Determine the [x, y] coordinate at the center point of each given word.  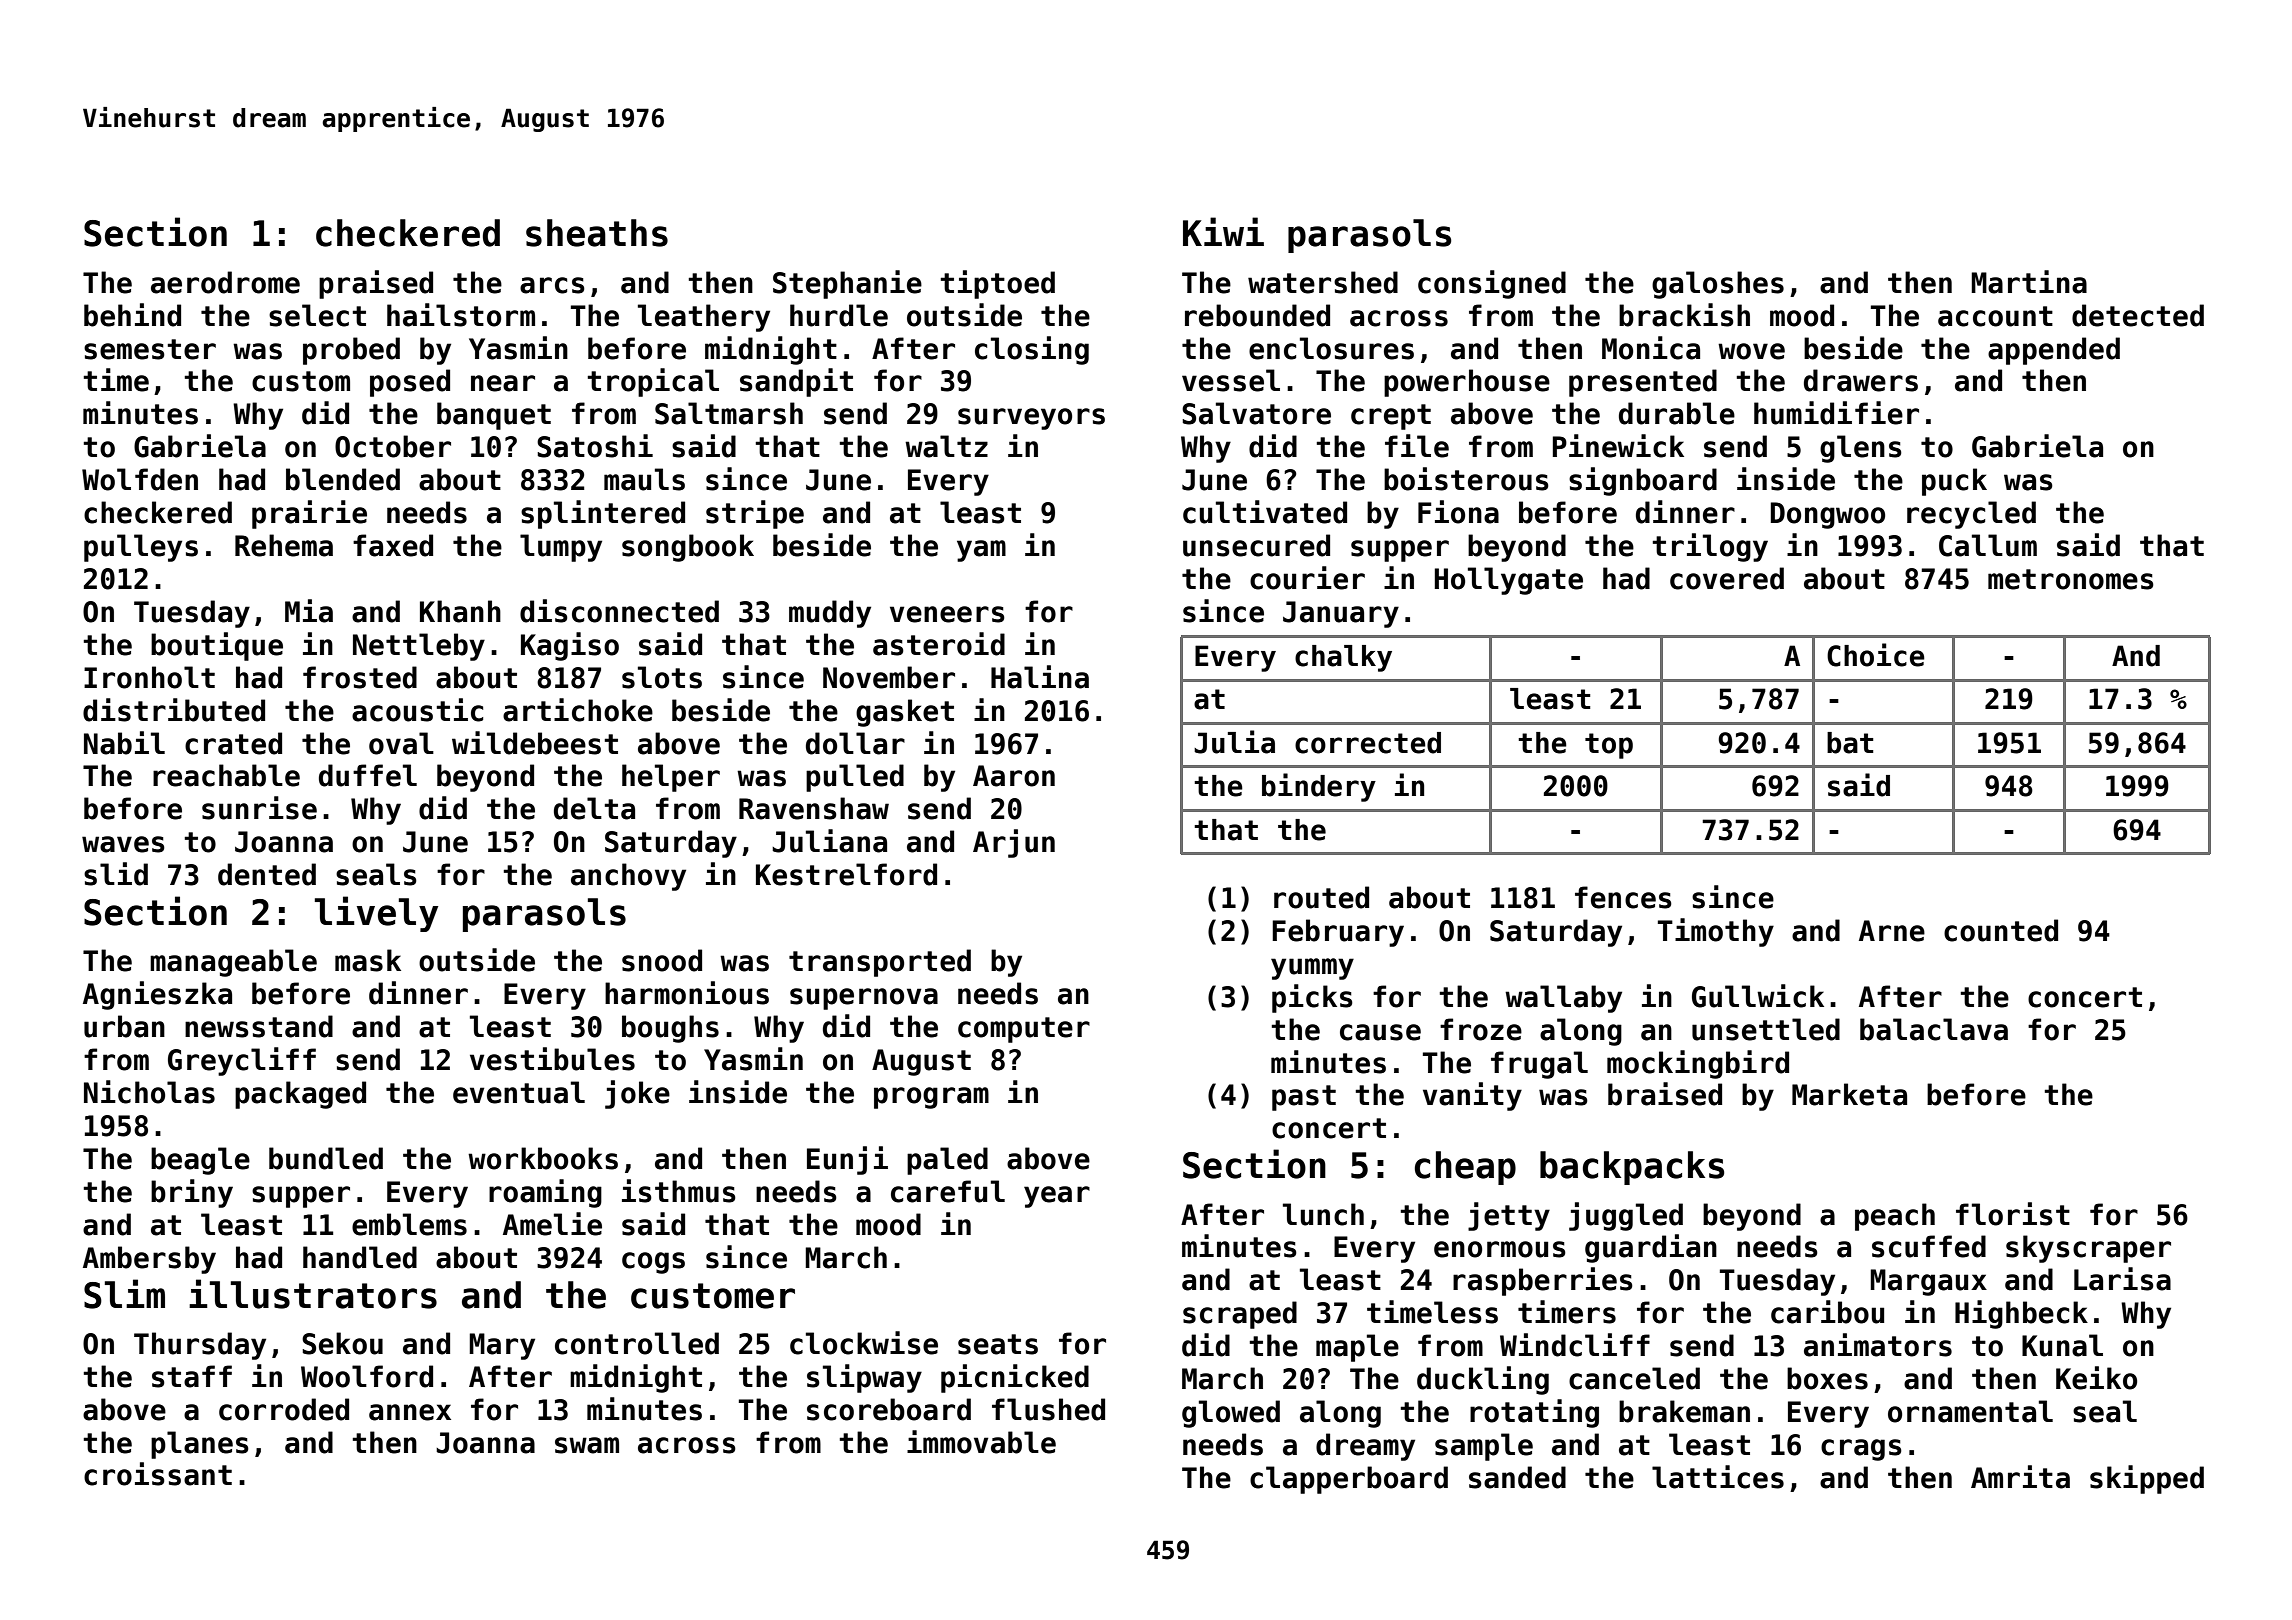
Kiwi [1223, 231]
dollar [855, 743]
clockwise [864, 1343]
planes [200, 1445]
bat [1850, 743]
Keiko [2096, 1378]
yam [981, 551]
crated [233, 743]
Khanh [460, 611]
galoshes [1718, 285]
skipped [2147, 1479]
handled [360, 1257]
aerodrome [225, 282]
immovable [981, 1442]
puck [1954, 482]
